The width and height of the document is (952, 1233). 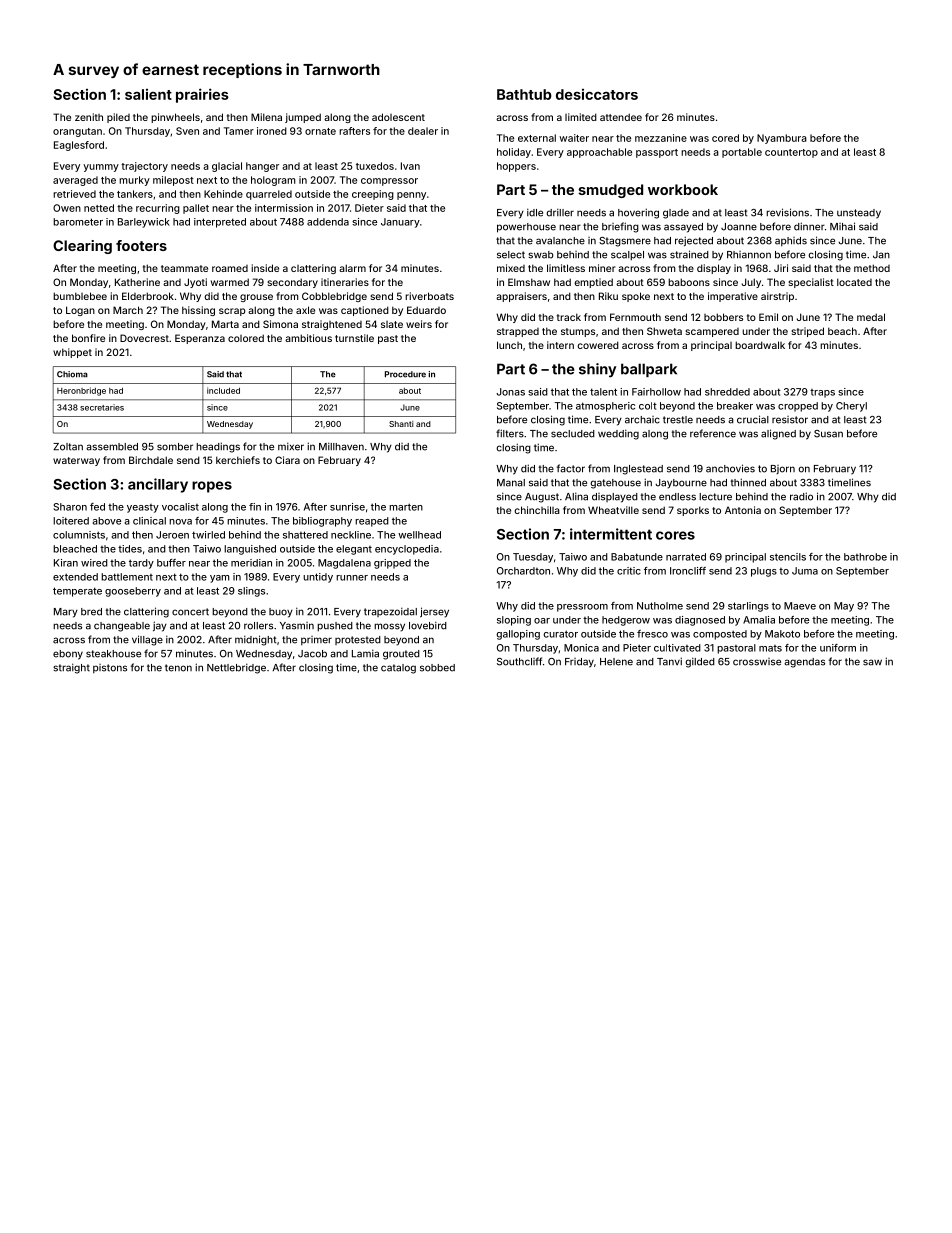 What do you see at coordinates (236, 668) in the document?
I see `Nettlebridge` at bounding box center [236, 668].
